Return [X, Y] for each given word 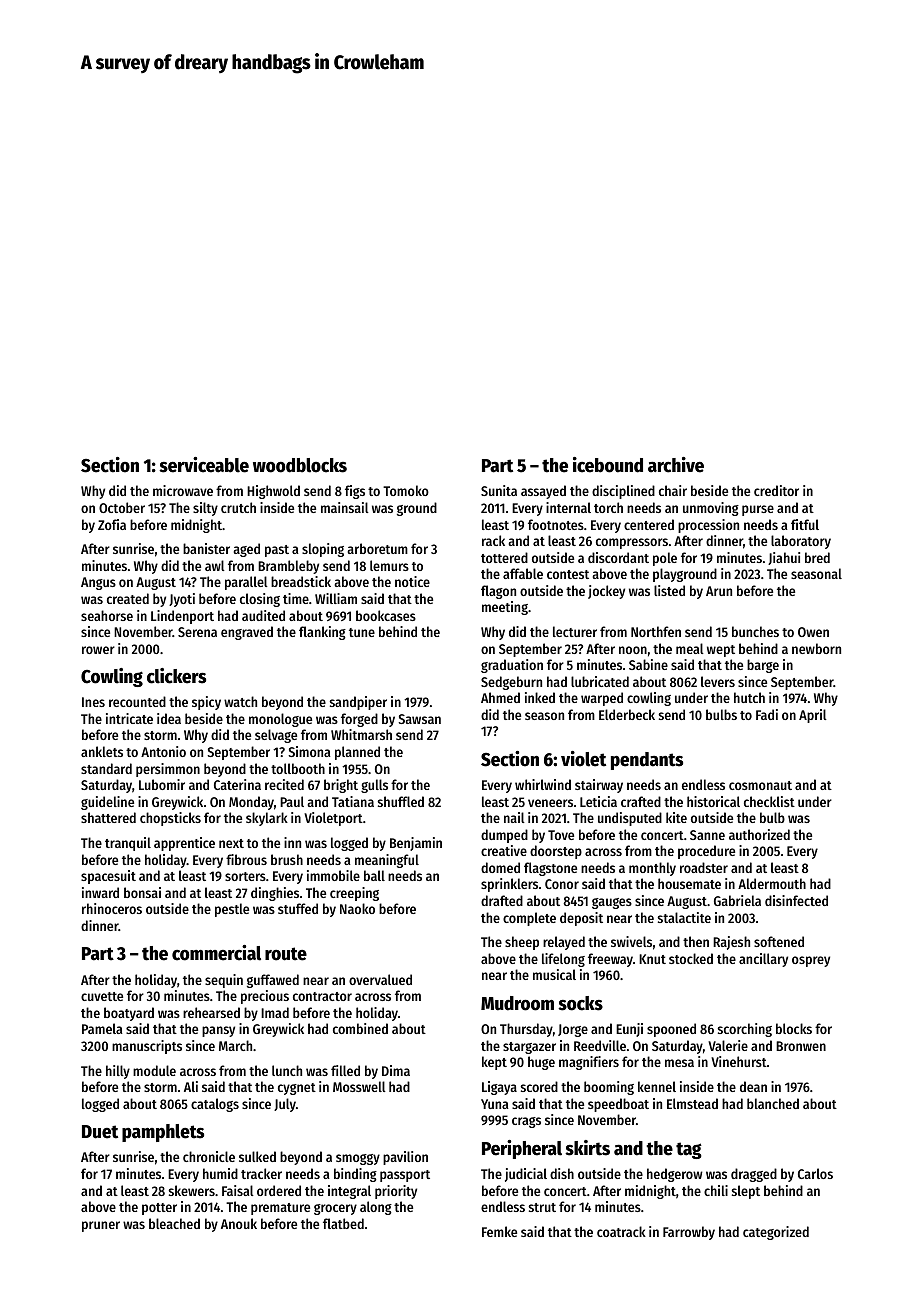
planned [357, 753]
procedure [706, 852]
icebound [608, 465]
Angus [98, 583]
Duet [100, 1132]
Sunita [499, 490]
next [231, 843]
